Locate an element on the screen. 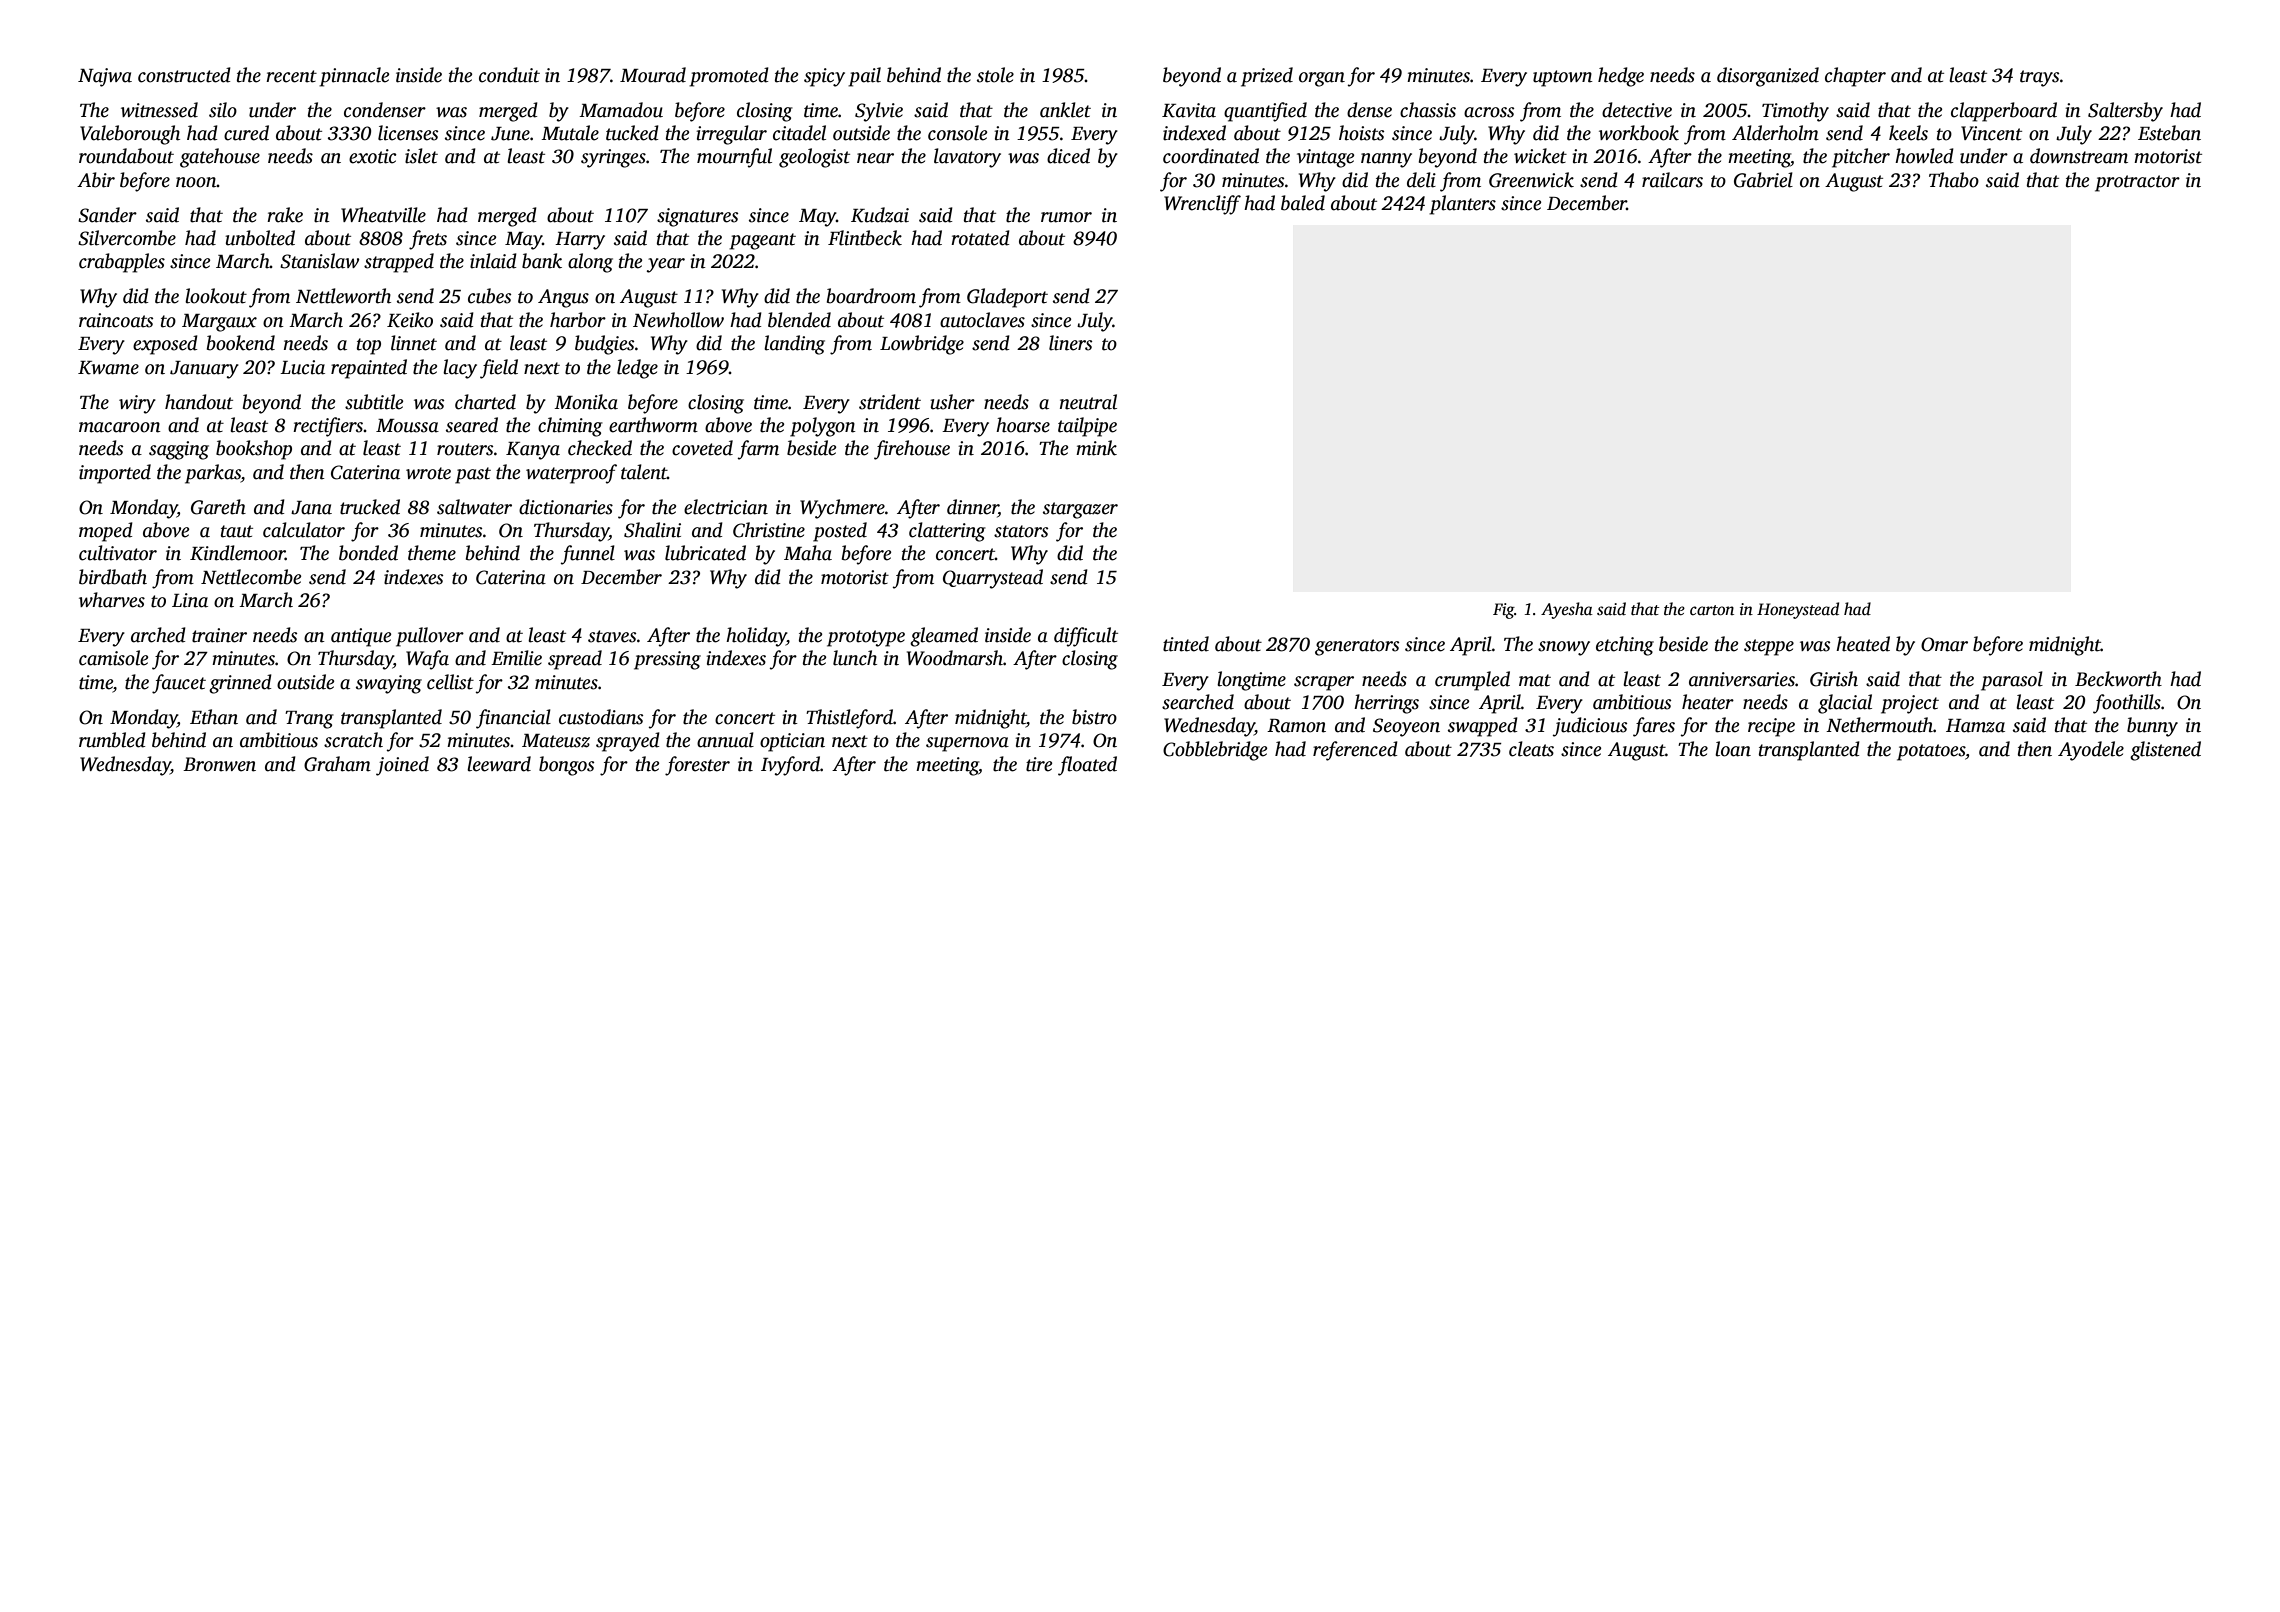 The image size is (2280, 1612). Silvercombe is located at coordinates (127, 238).
